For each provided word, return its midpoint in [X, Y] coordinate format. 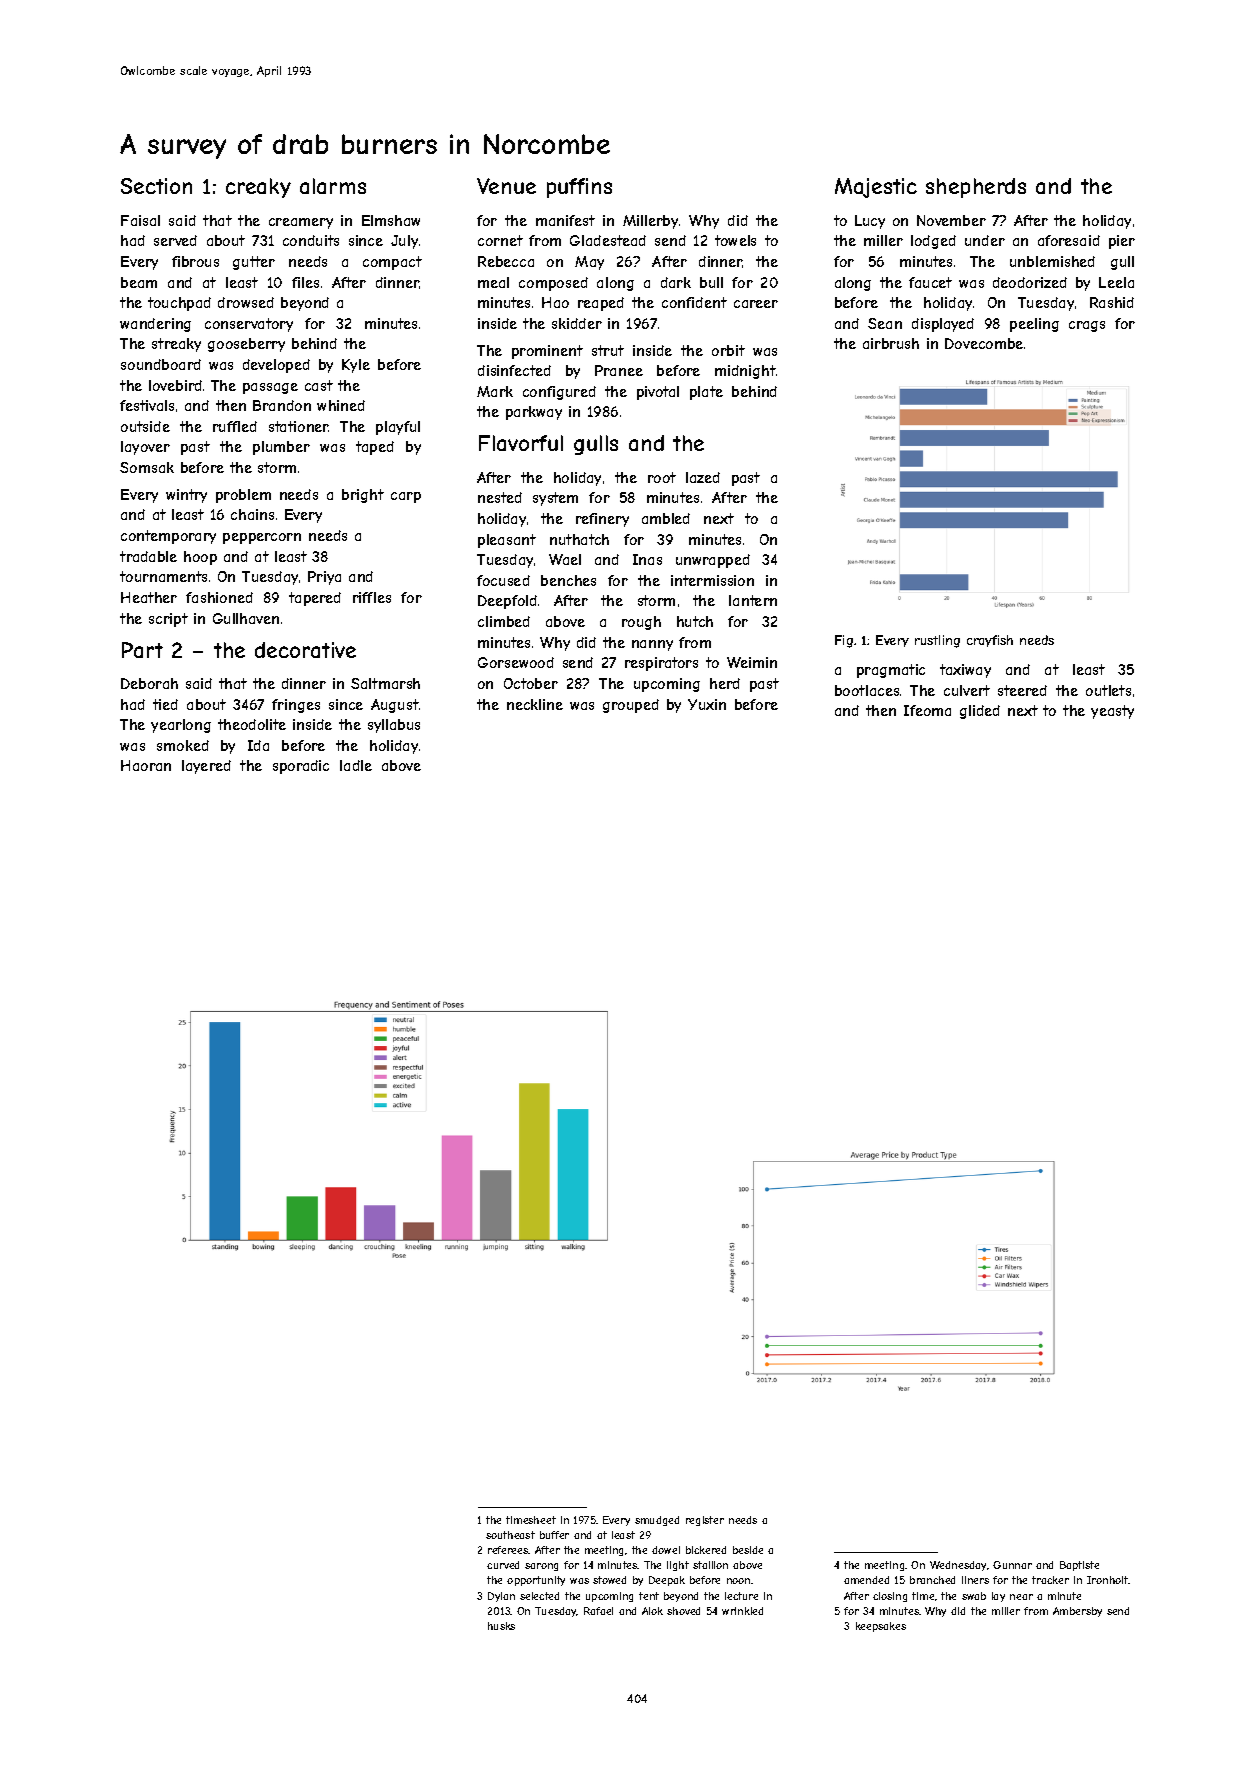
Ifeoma [927, 710]
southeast [510, 1535]
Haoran [146, 765]
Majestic [876, 188]
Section [156, 186]
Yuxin [707, 704]
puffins [579, 188]
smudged [657, 1521]
